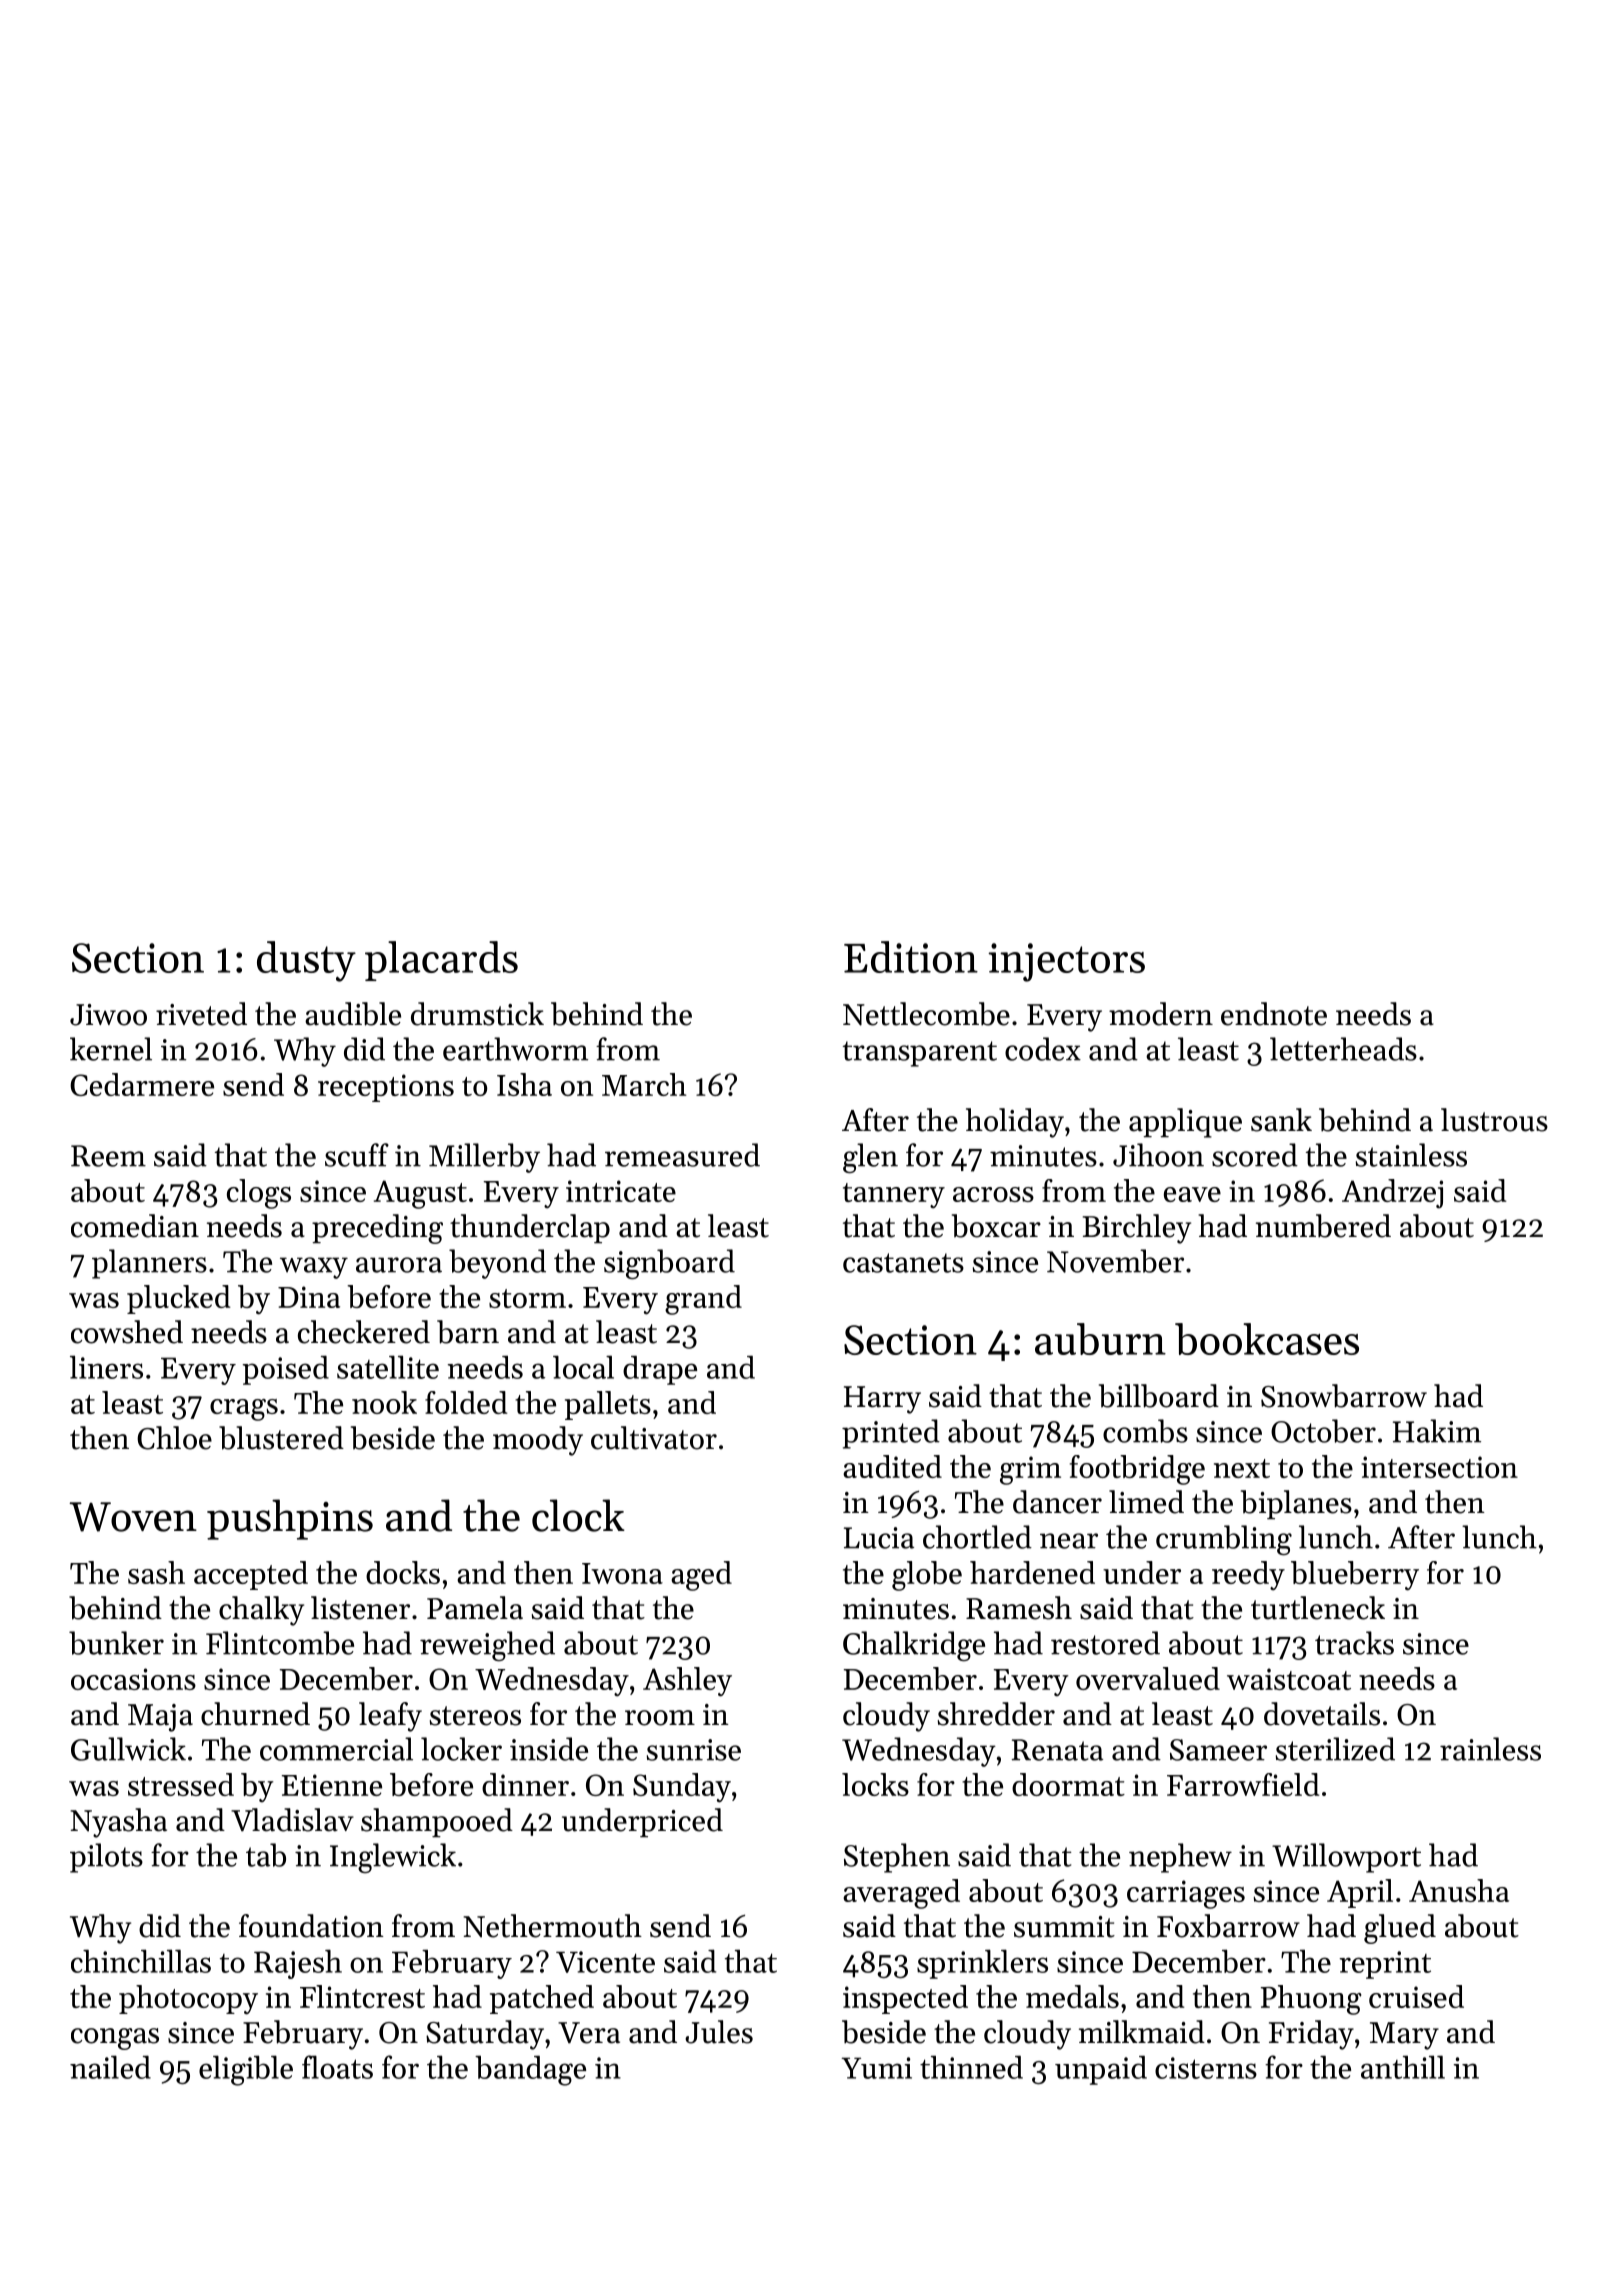  What do you see at coordinates (188, 2000) in the screenshot?
I see `photocopy` at bounding box center [188, 2000].
